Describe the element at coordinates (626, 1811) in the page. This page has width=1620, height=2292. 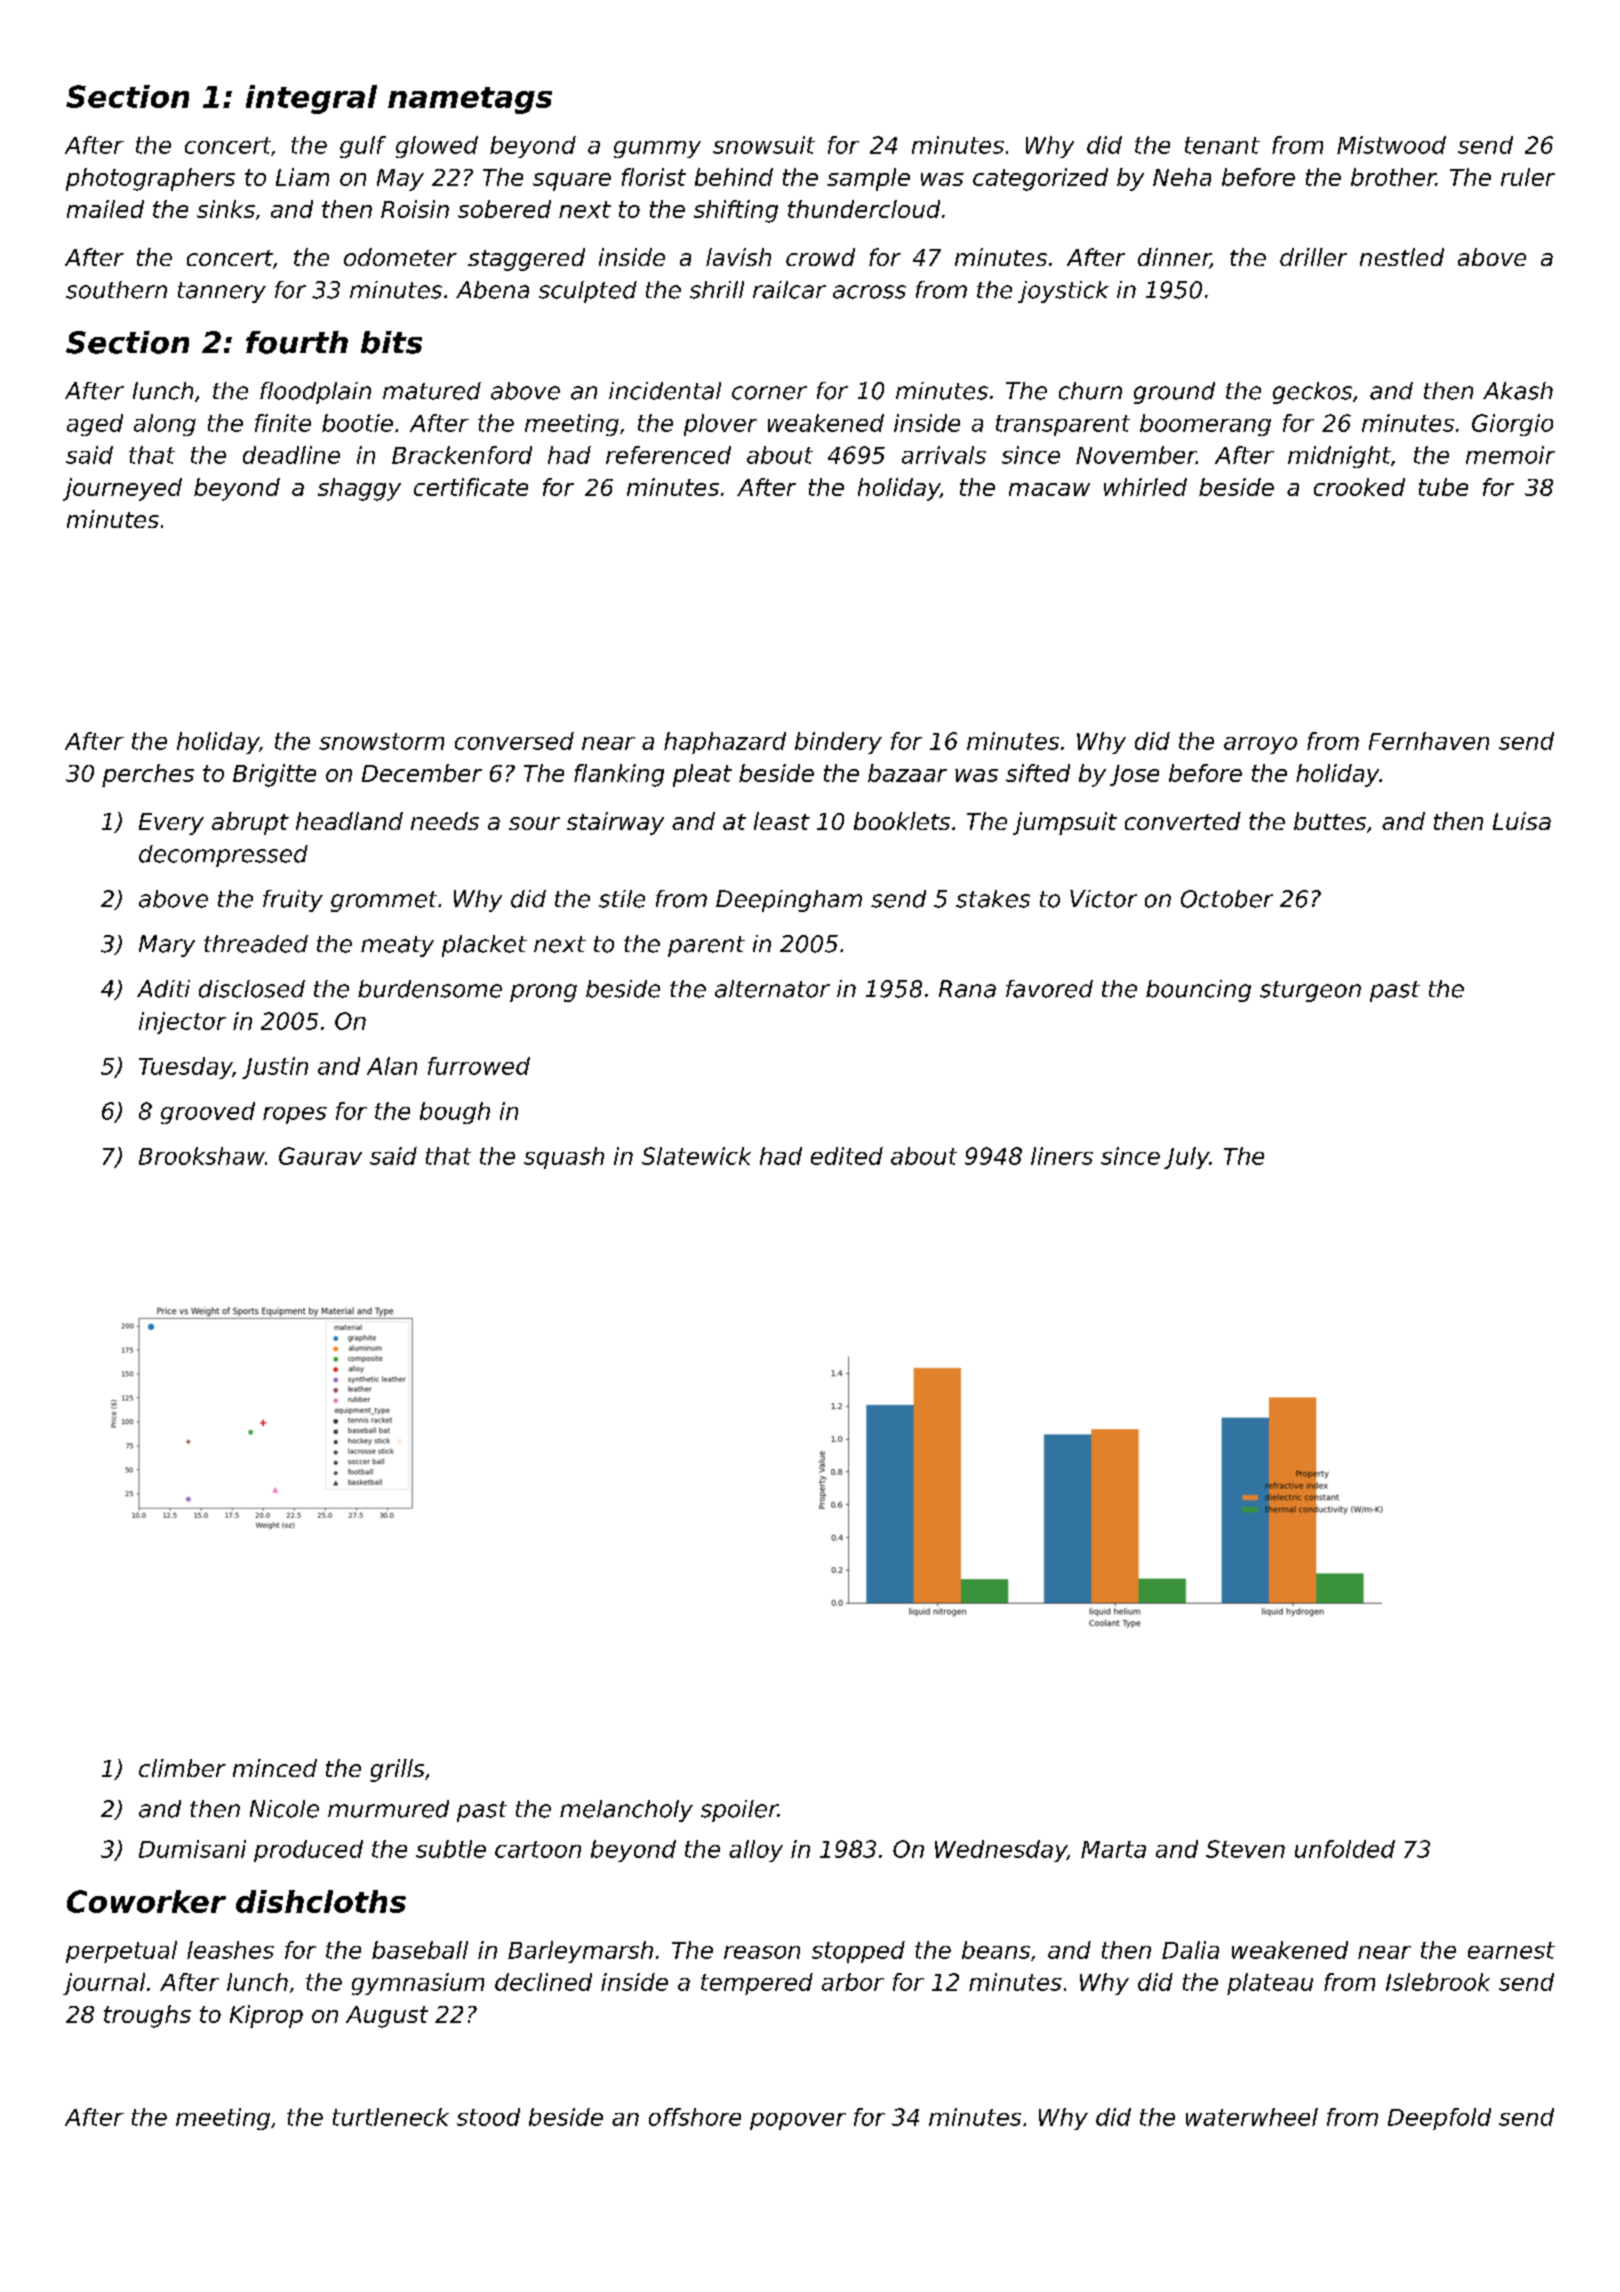
I see `melancholy` at that location.
